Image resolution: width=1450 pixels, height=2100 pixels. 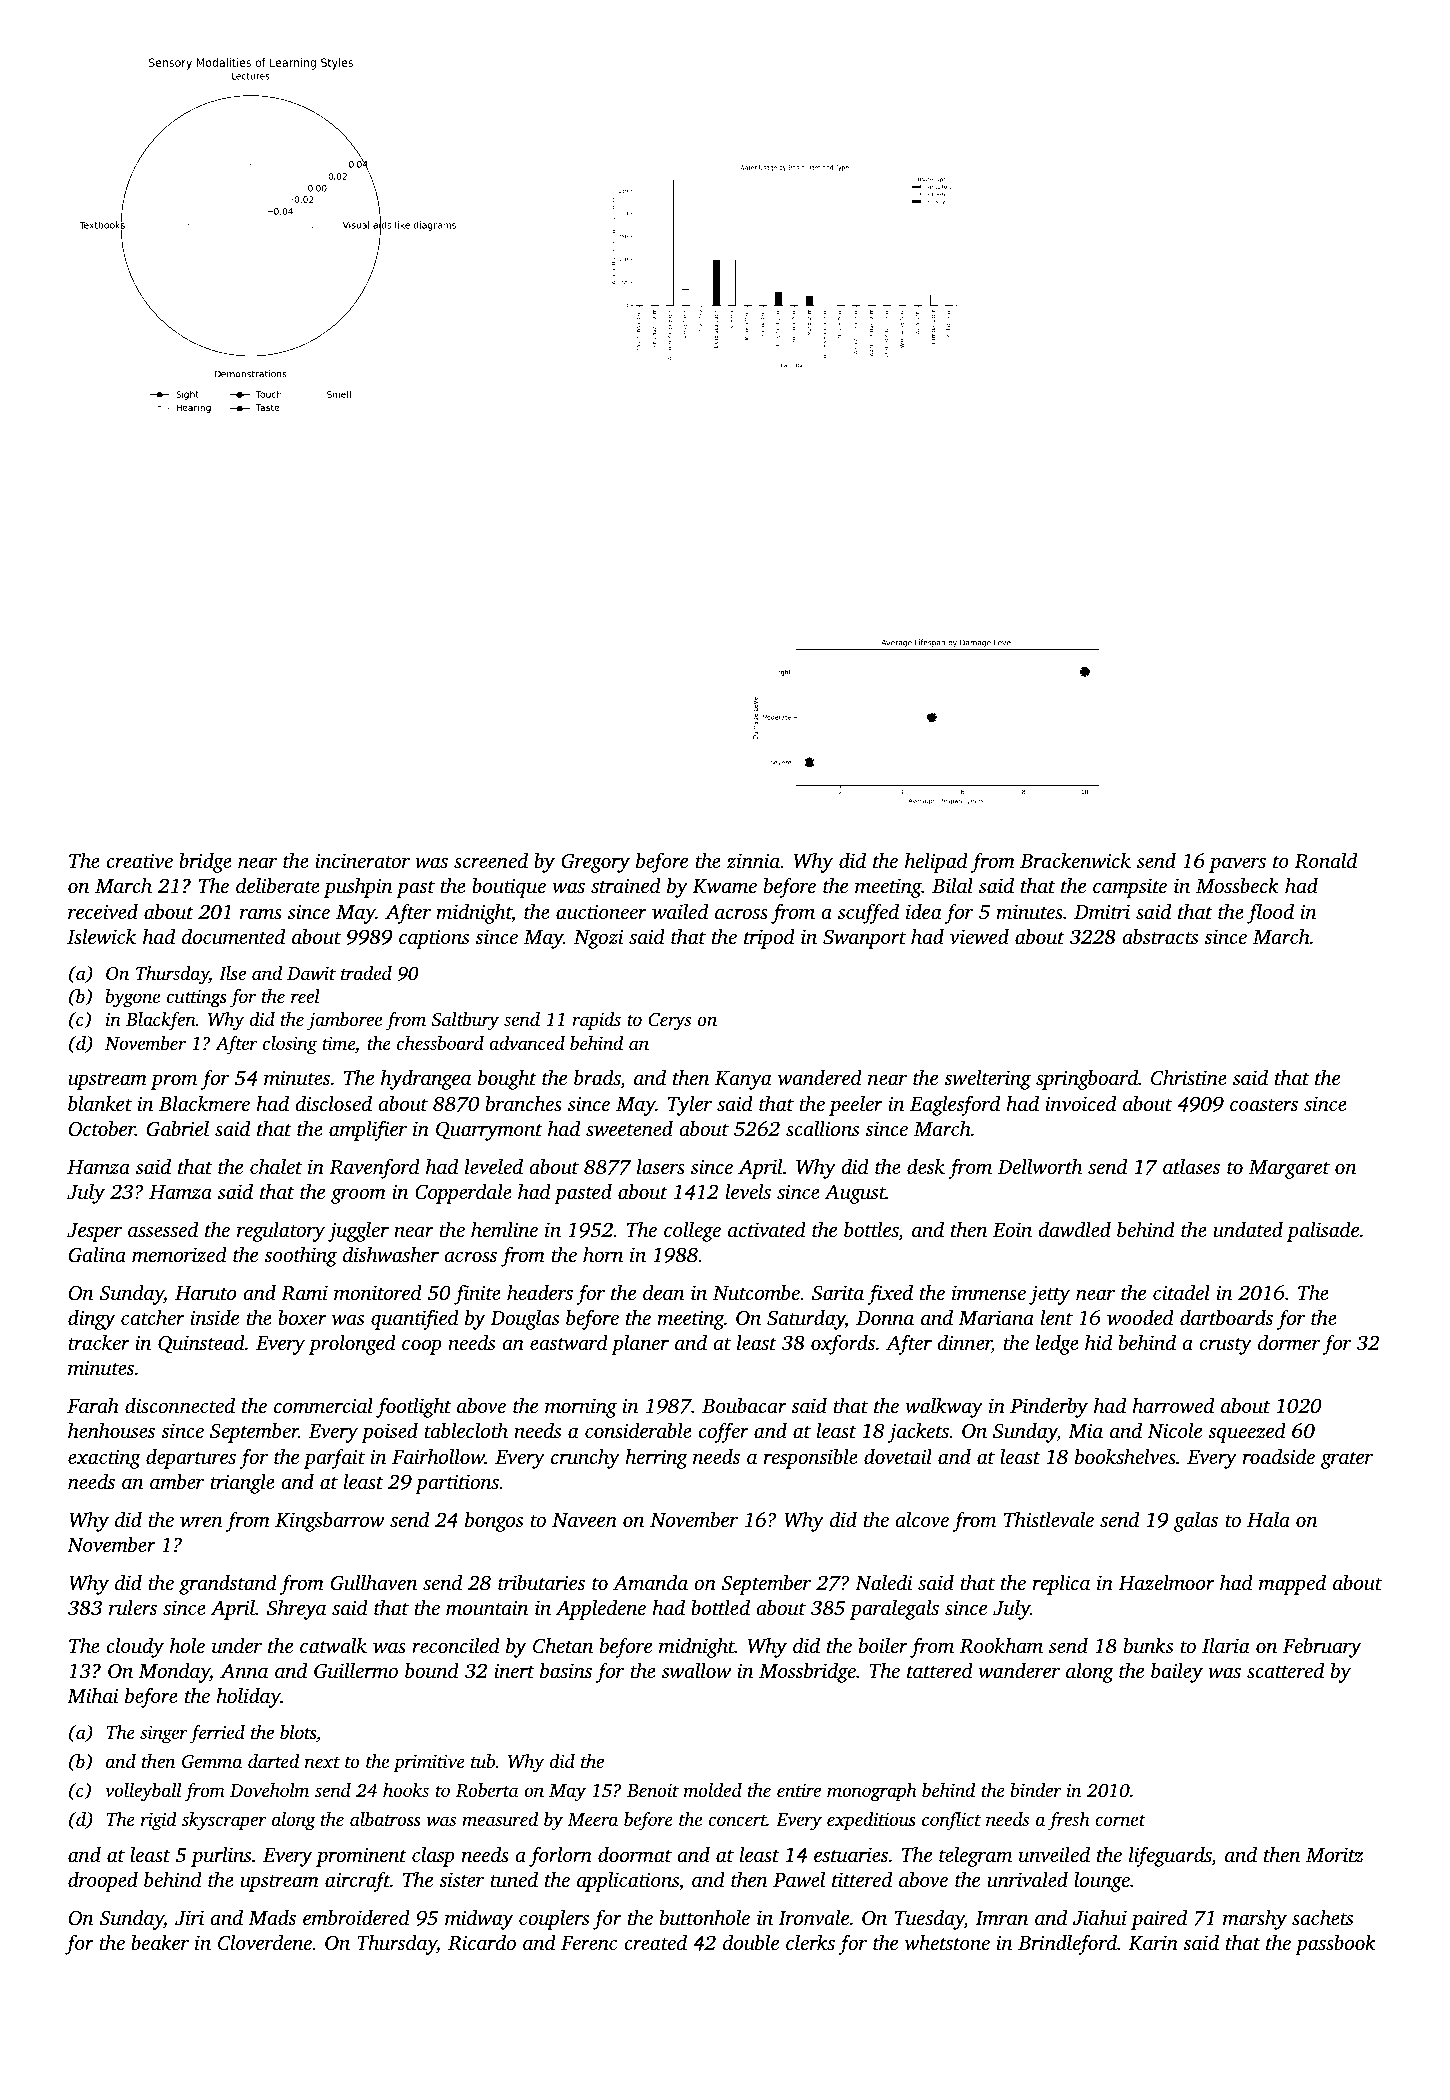 What do you see at coordinates (504, 1229) in the screenshot?
I see `hemline` at bounding box center [504, 1229].
